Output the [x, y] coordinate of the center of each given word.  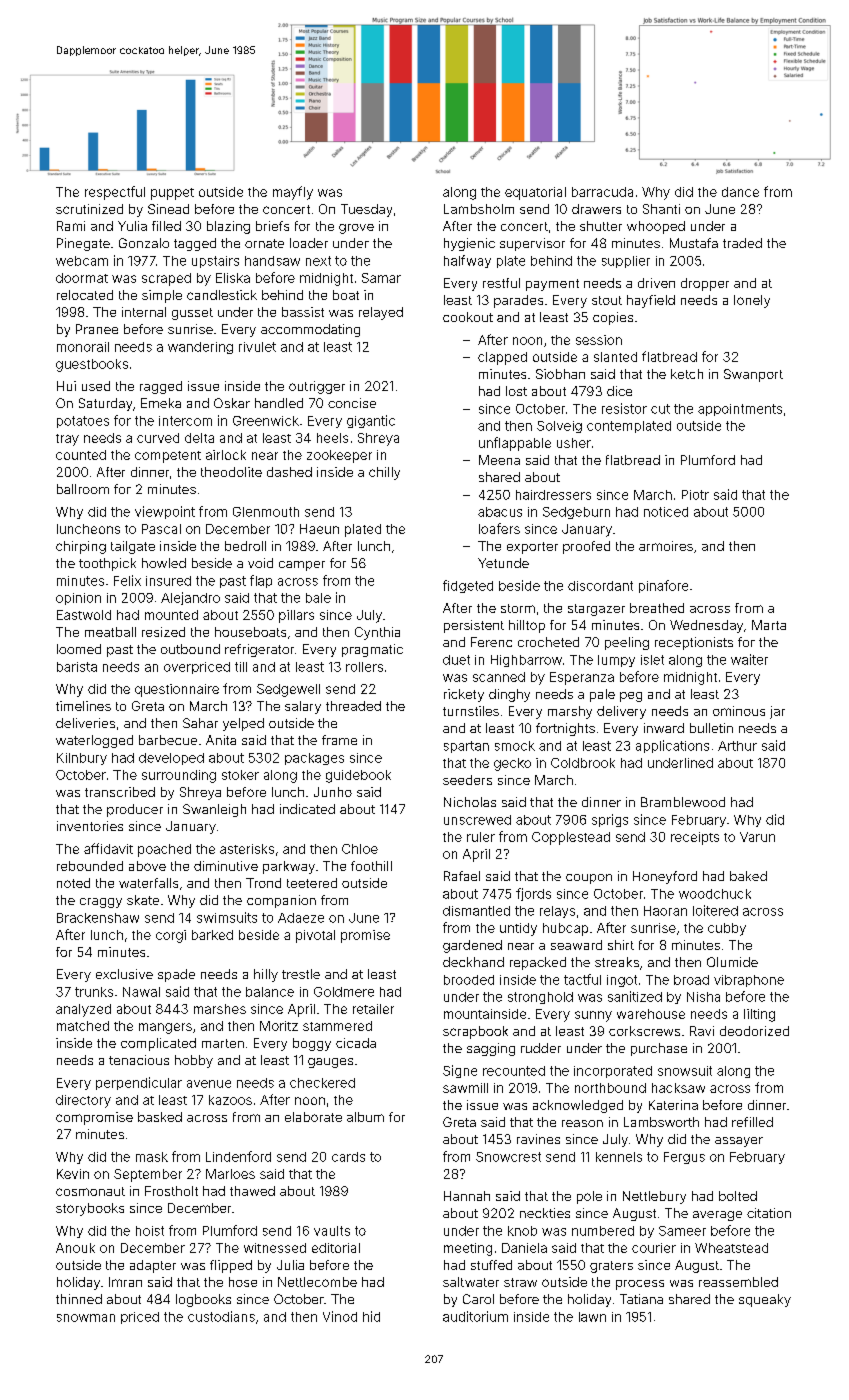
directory [83, 1101]
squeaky [765, 1300]
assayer [739, 1142]
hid [371, 1316]
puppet [172, 194]
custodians [221, 1316]
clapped [502, 358]
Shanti [661, 209]
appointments [740, 410]
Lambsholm [479, 209]
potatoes [83, 422]
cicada [356, 1043]
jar [777, 712]
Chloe [360, 849]
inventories [90, 826]
